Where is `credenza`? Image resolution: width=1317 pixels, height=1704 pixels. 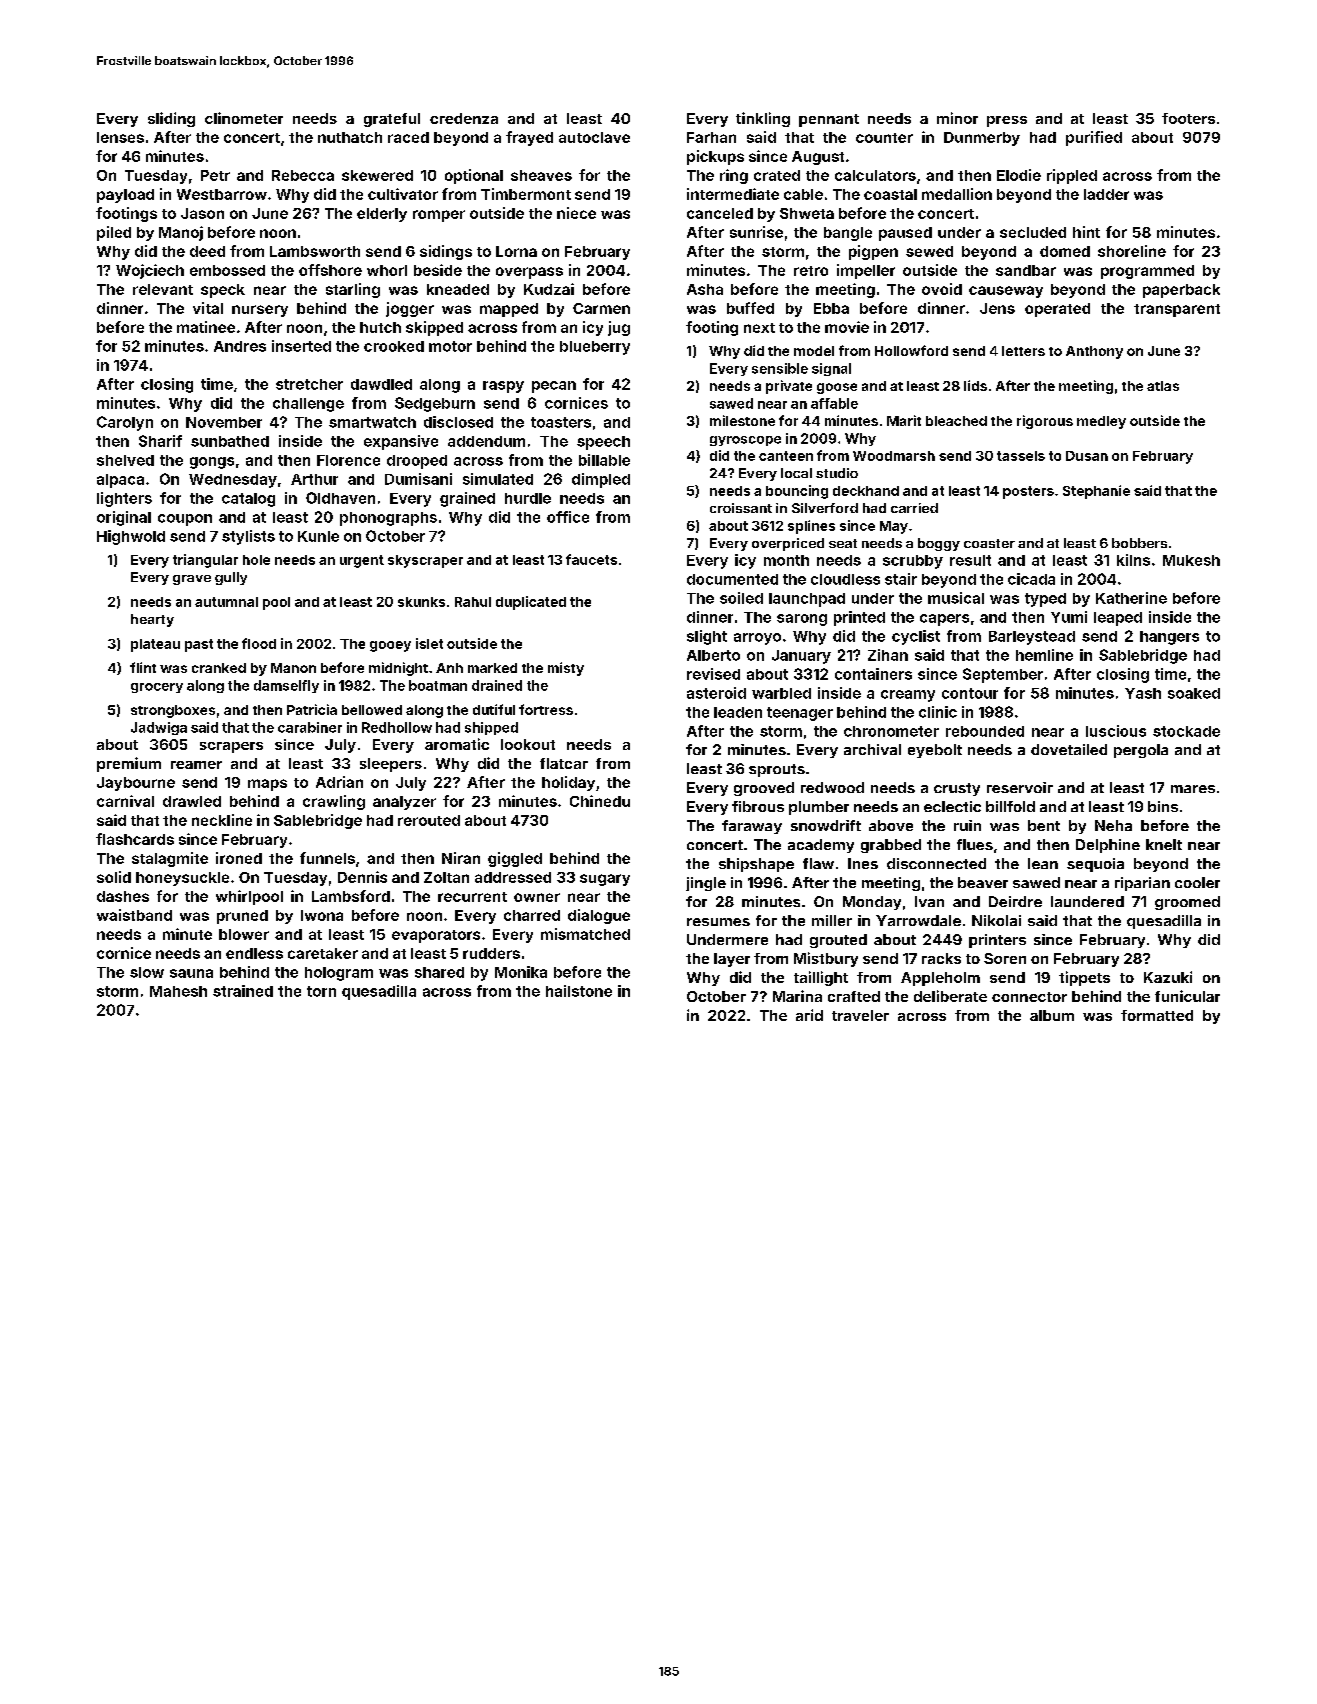
credenza is located at coordinates (464, 118).
